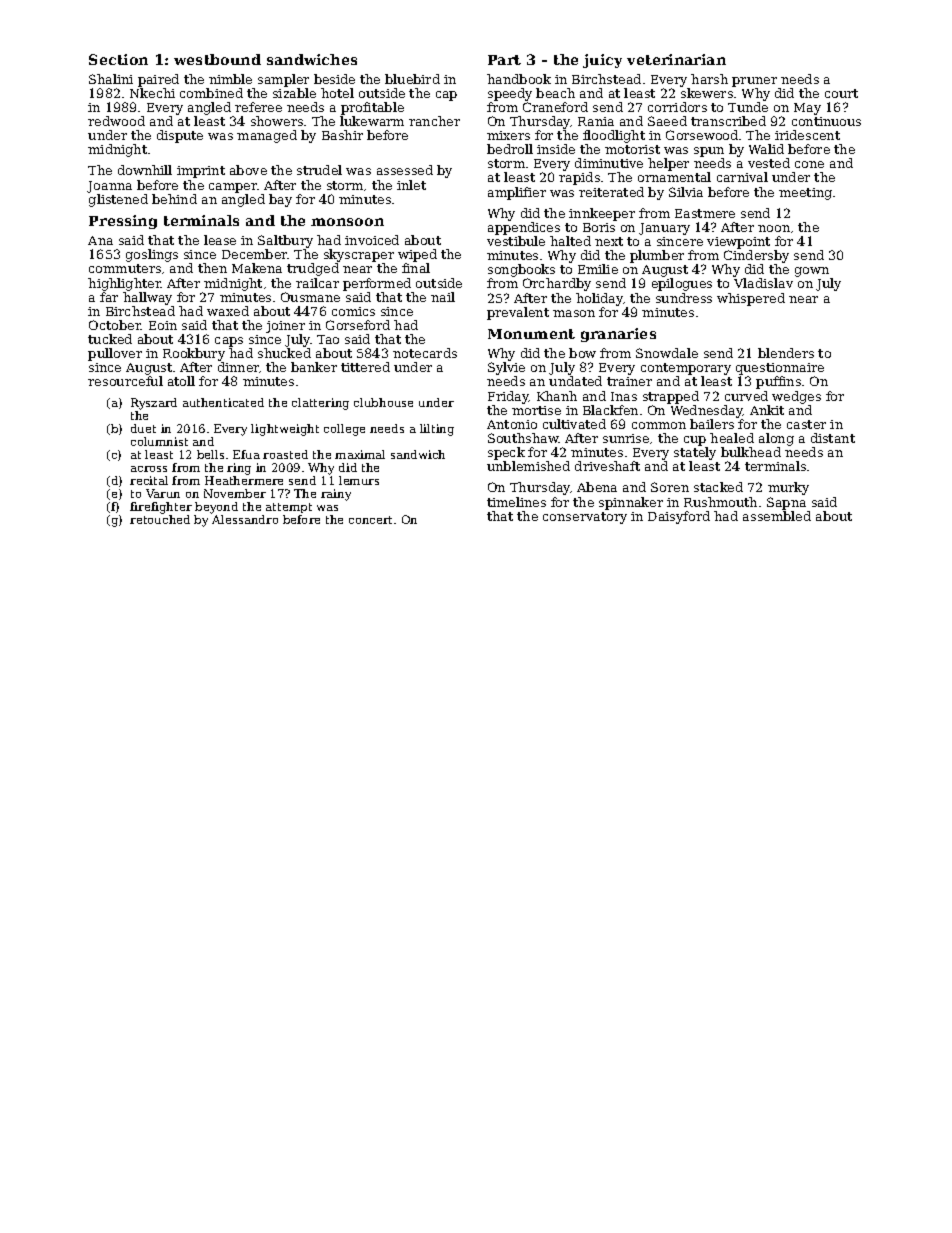 The width and height of the image is (952, 1233). Describe the element at coordinates (411, 185) in the image. I see `inlet` at that location.
